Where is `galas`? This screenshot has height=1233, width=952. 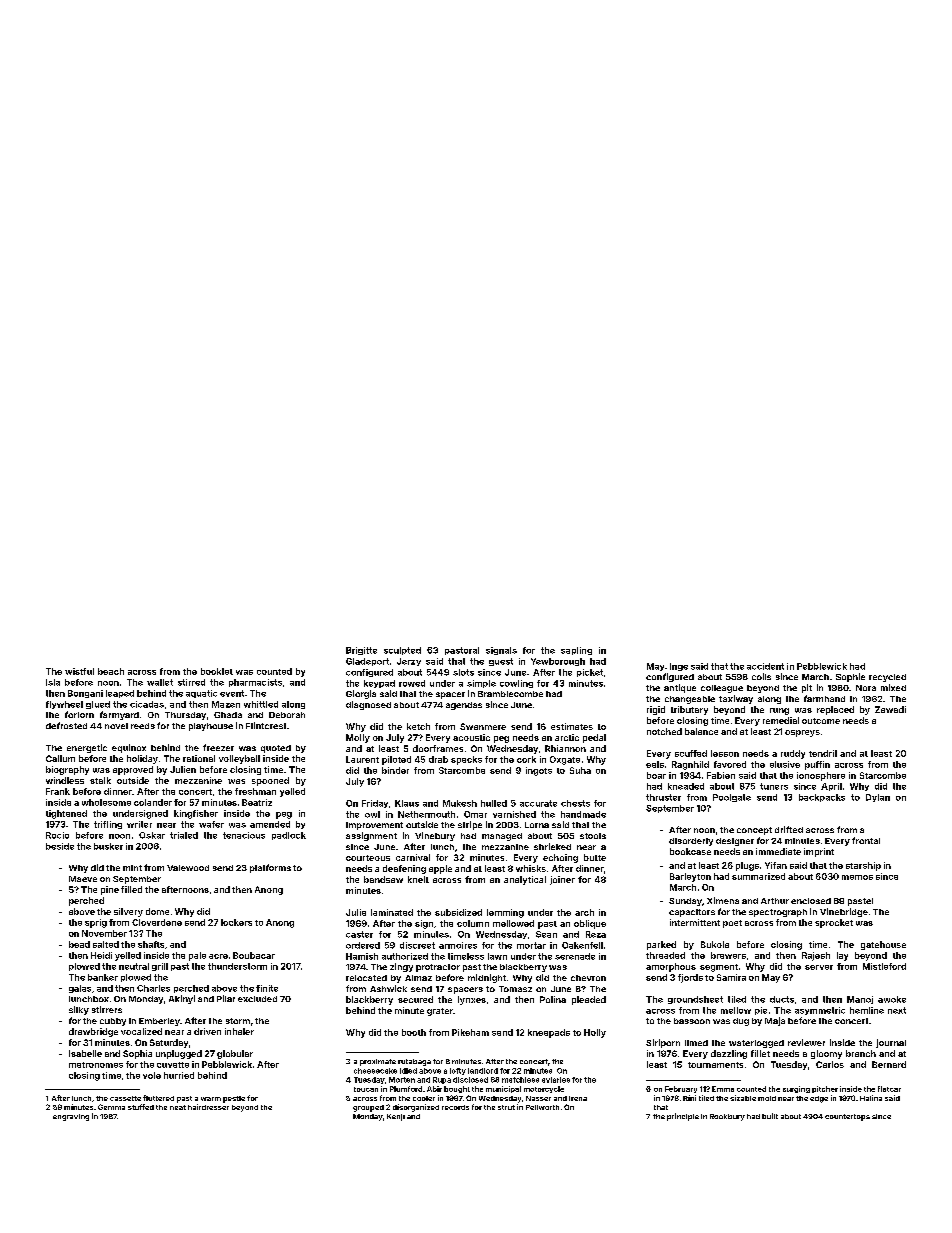
galas is located at coordinates (80, 989).
